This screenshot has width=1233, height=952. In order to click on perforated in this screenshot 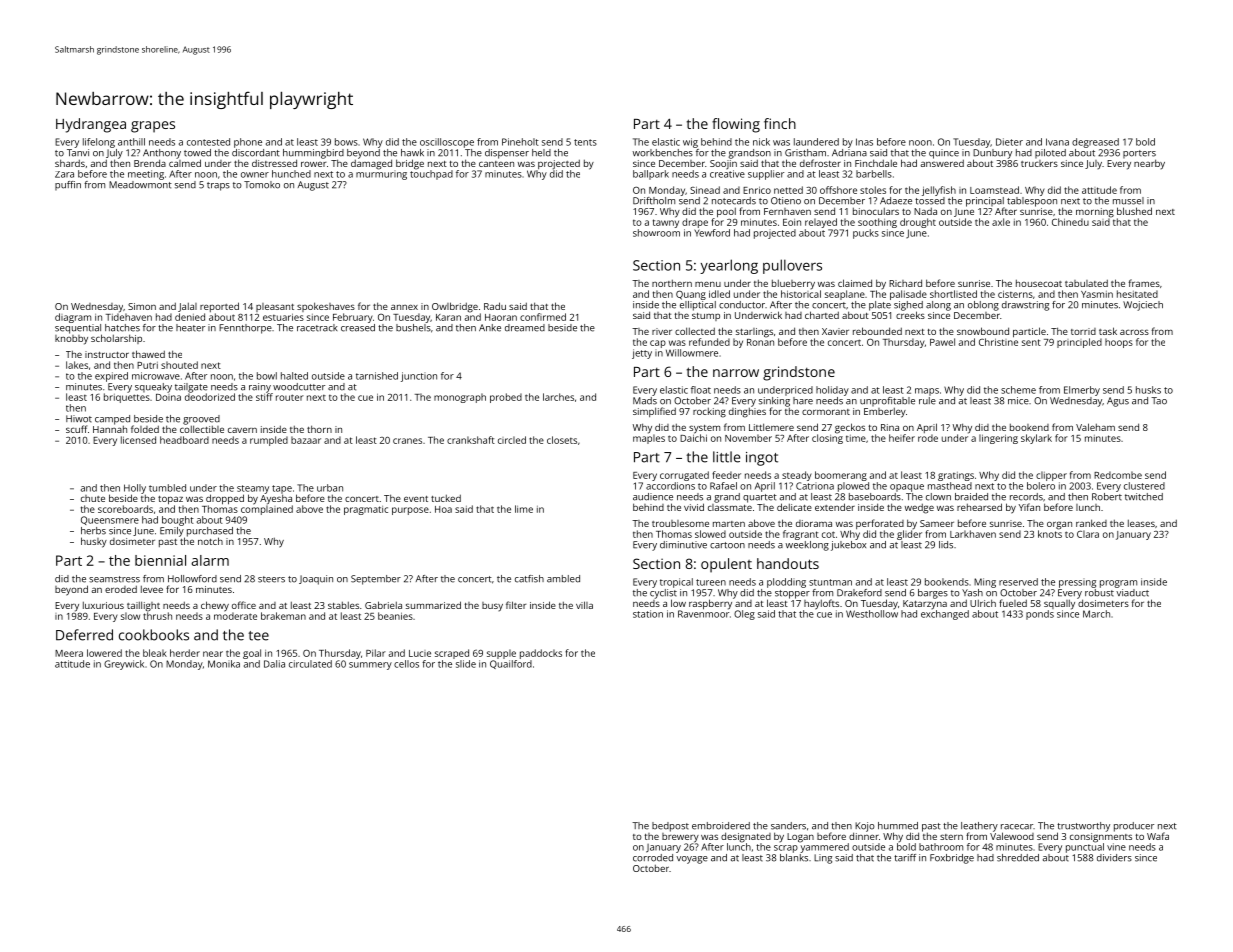, I will do `click(880, 524)`.
